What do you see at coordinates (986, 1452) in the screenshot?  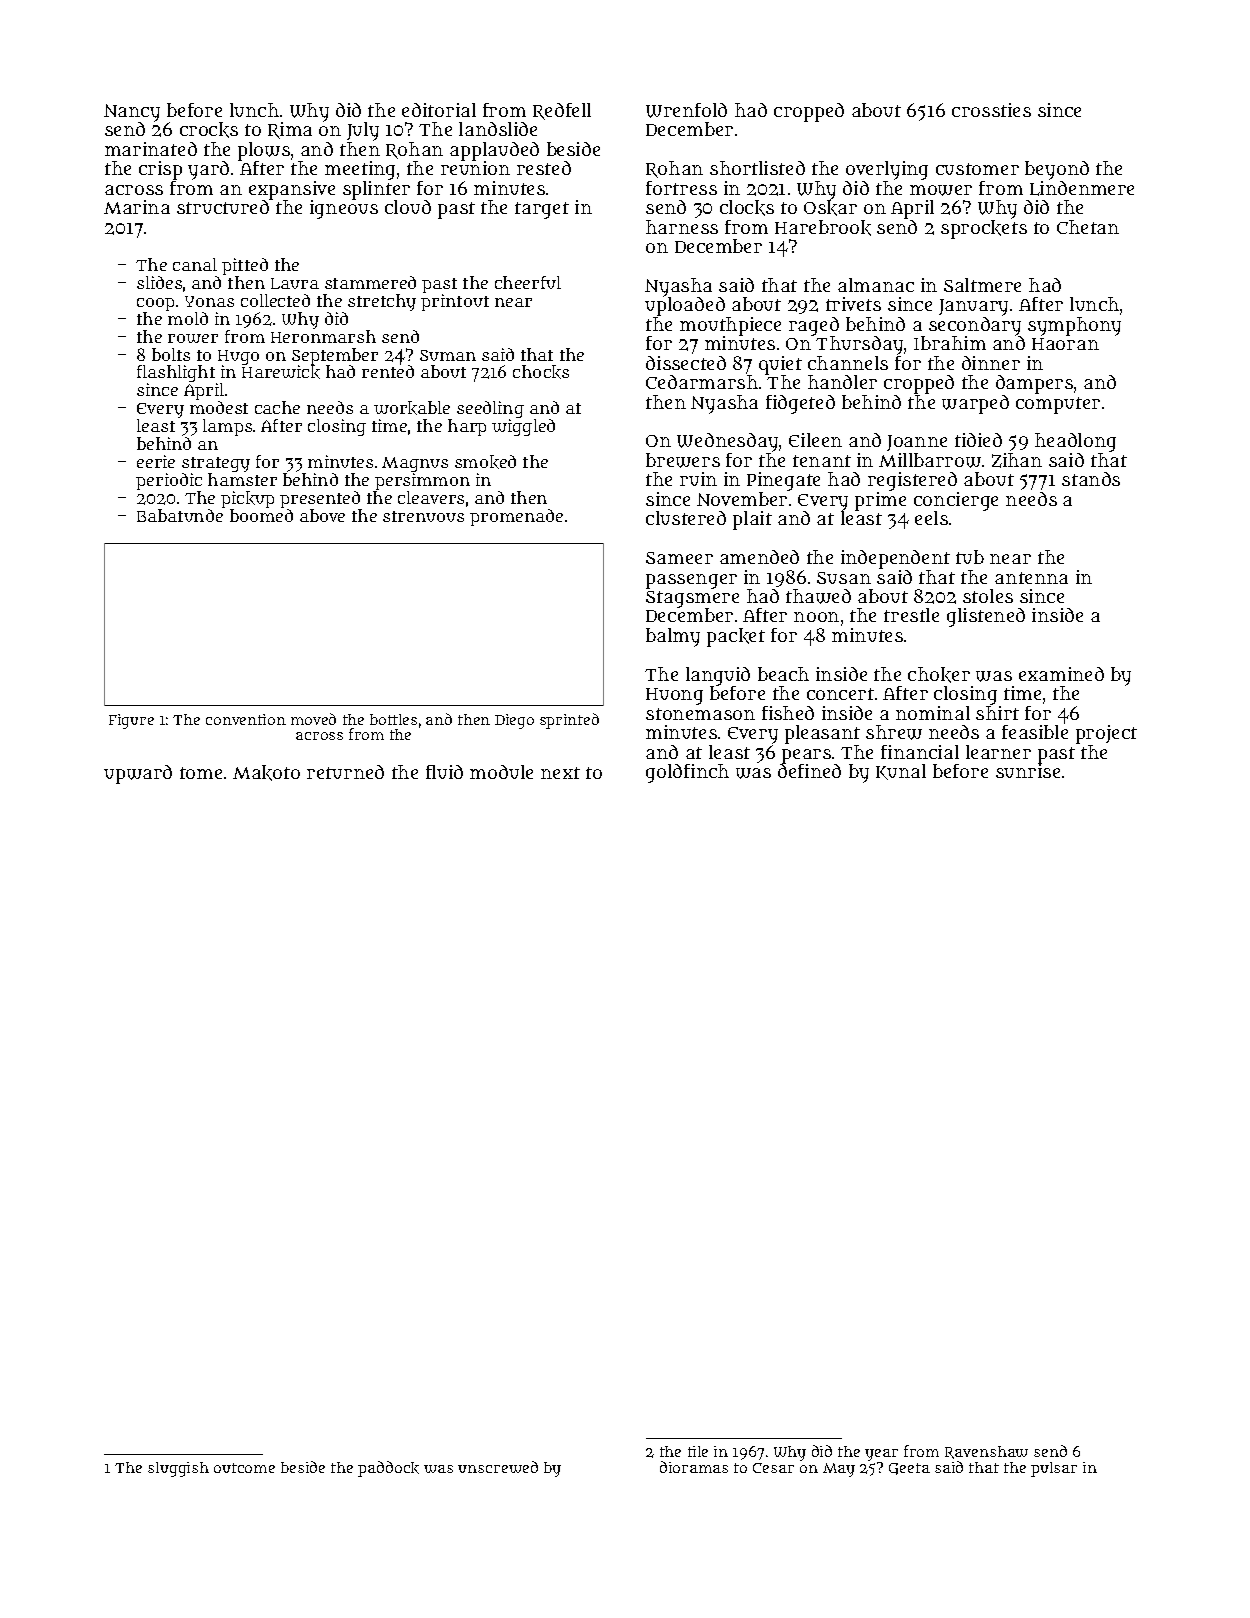 I see `Ravenshaw` at bounding box center [986, 1452].
